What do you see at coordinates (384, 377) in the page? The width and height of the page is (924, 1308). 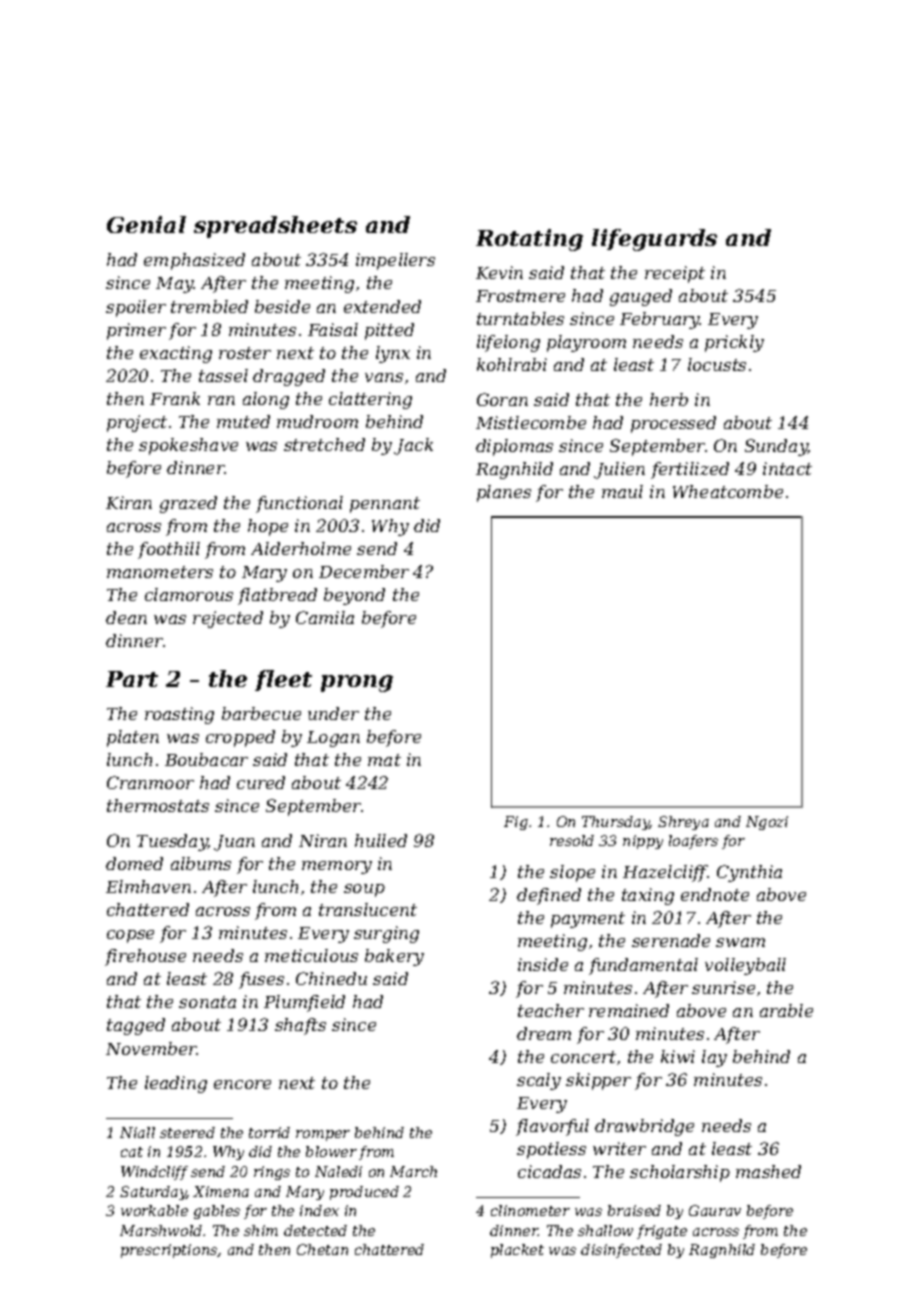 I see `vans` at bounding box center [384, 377].
